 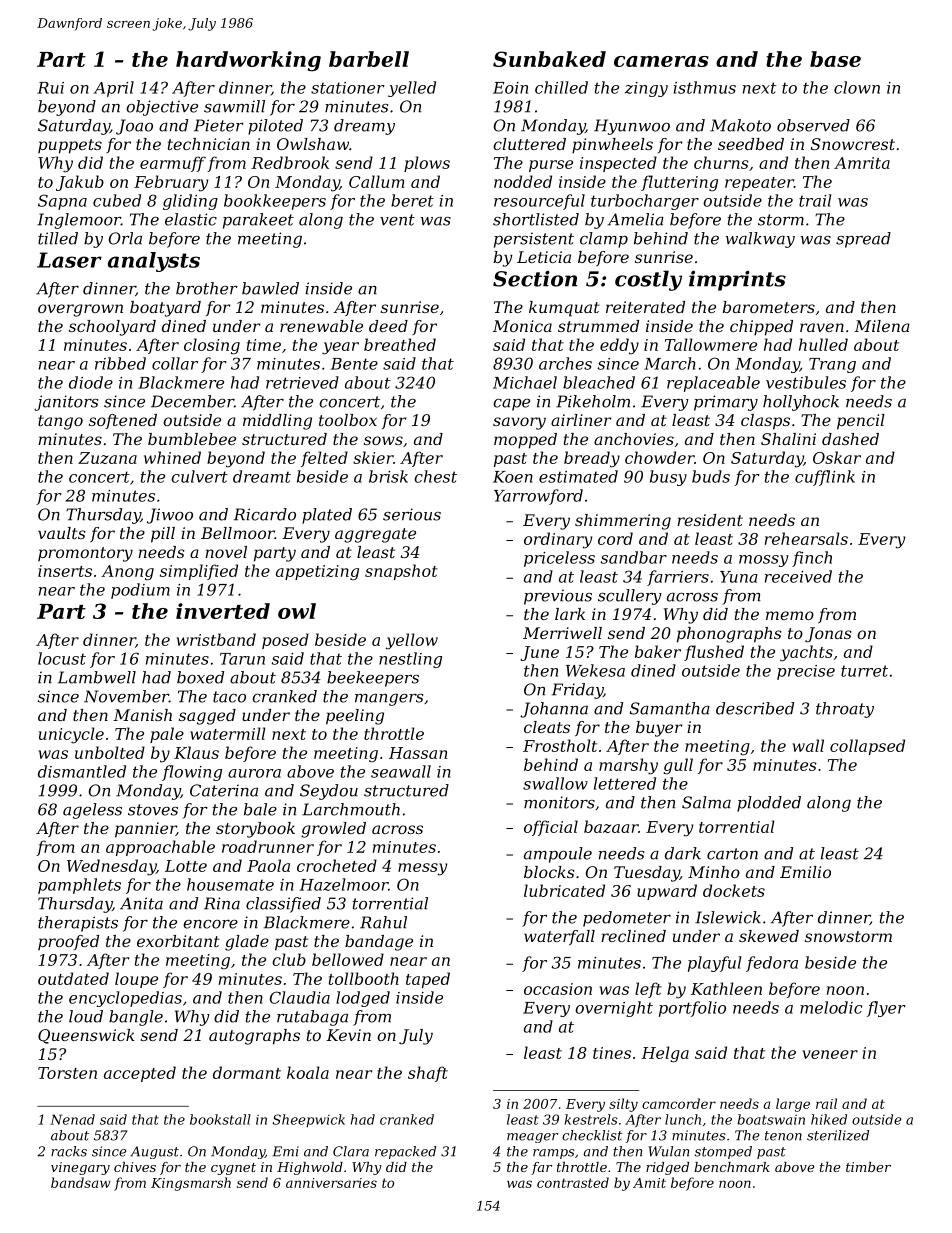 I want to click on cygnet, so click(x=233, y=1169).
